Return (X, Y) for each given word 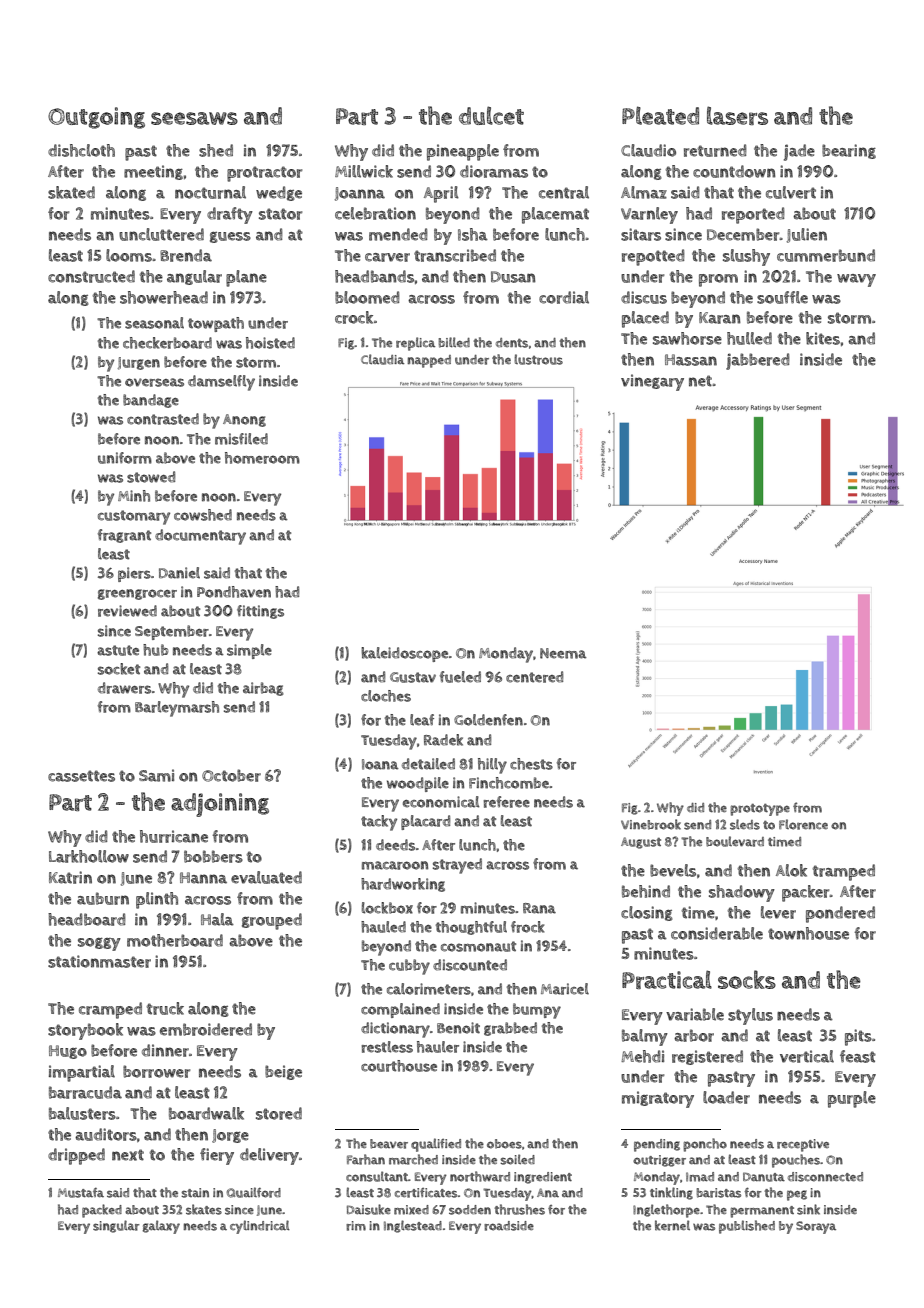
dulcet (491, 115)
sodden (470, 1210)
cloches (386, 696)
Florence (803, 824)
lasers (737, 115)
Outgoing (96, 118)
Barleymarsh (177, 709)
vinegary (652, 382)
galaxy (161, 1227)
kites (823, 338)
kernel (672, 1225)
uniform (125, 458)
